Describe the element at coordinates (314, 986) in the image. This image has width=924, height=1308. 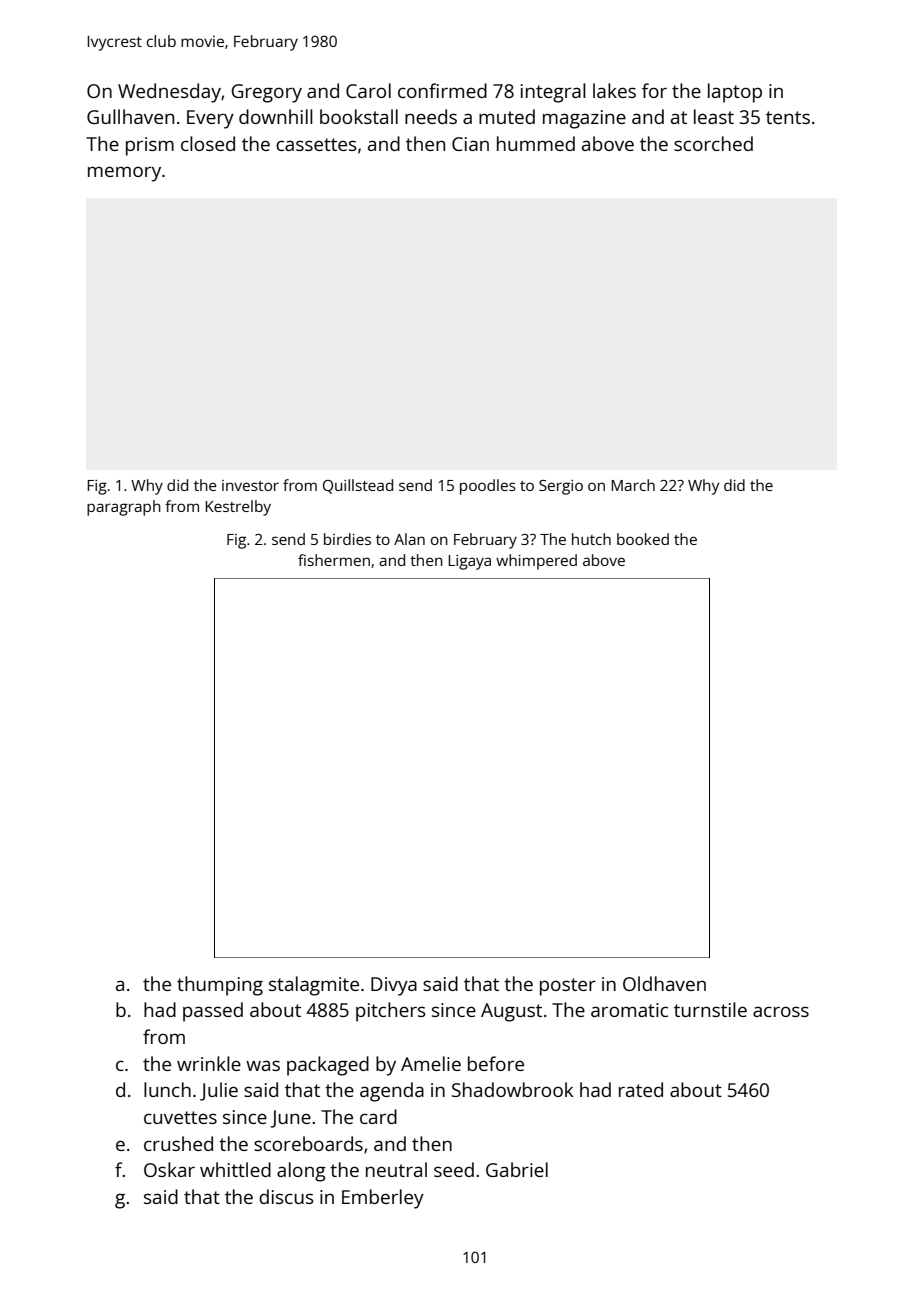
I see `stalagmite` at that location.
